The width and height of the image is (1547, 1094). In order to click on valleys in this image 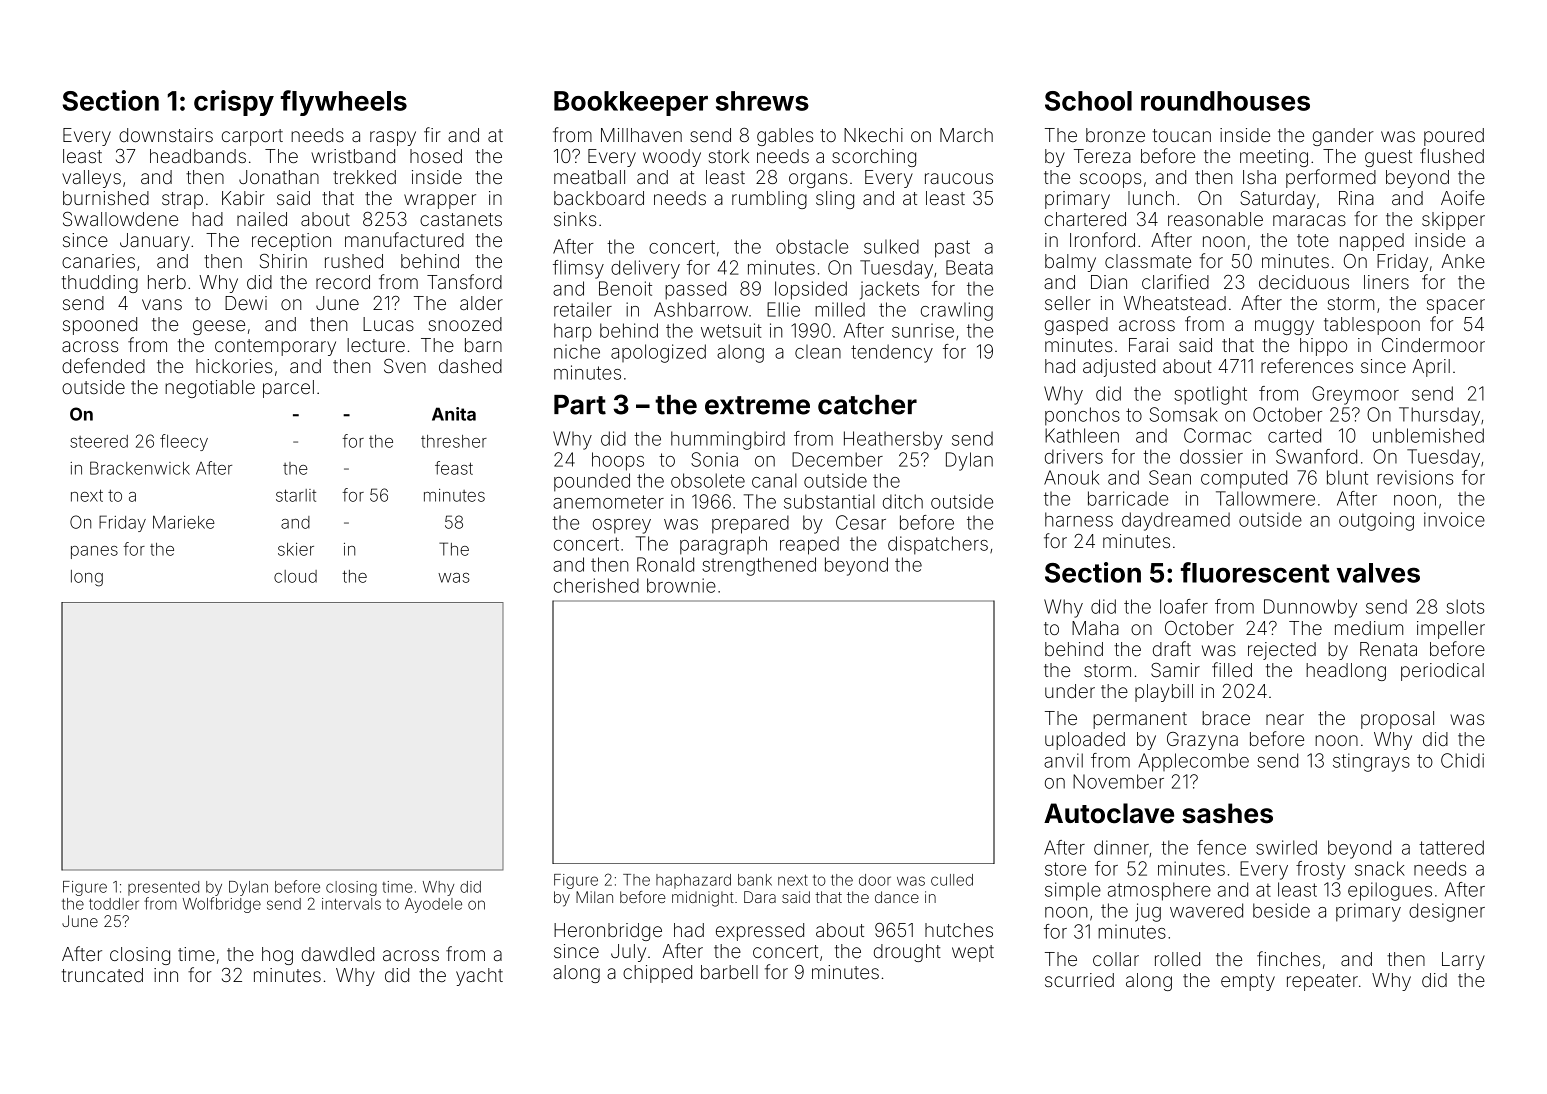, I will do `click(91, 179)`.
